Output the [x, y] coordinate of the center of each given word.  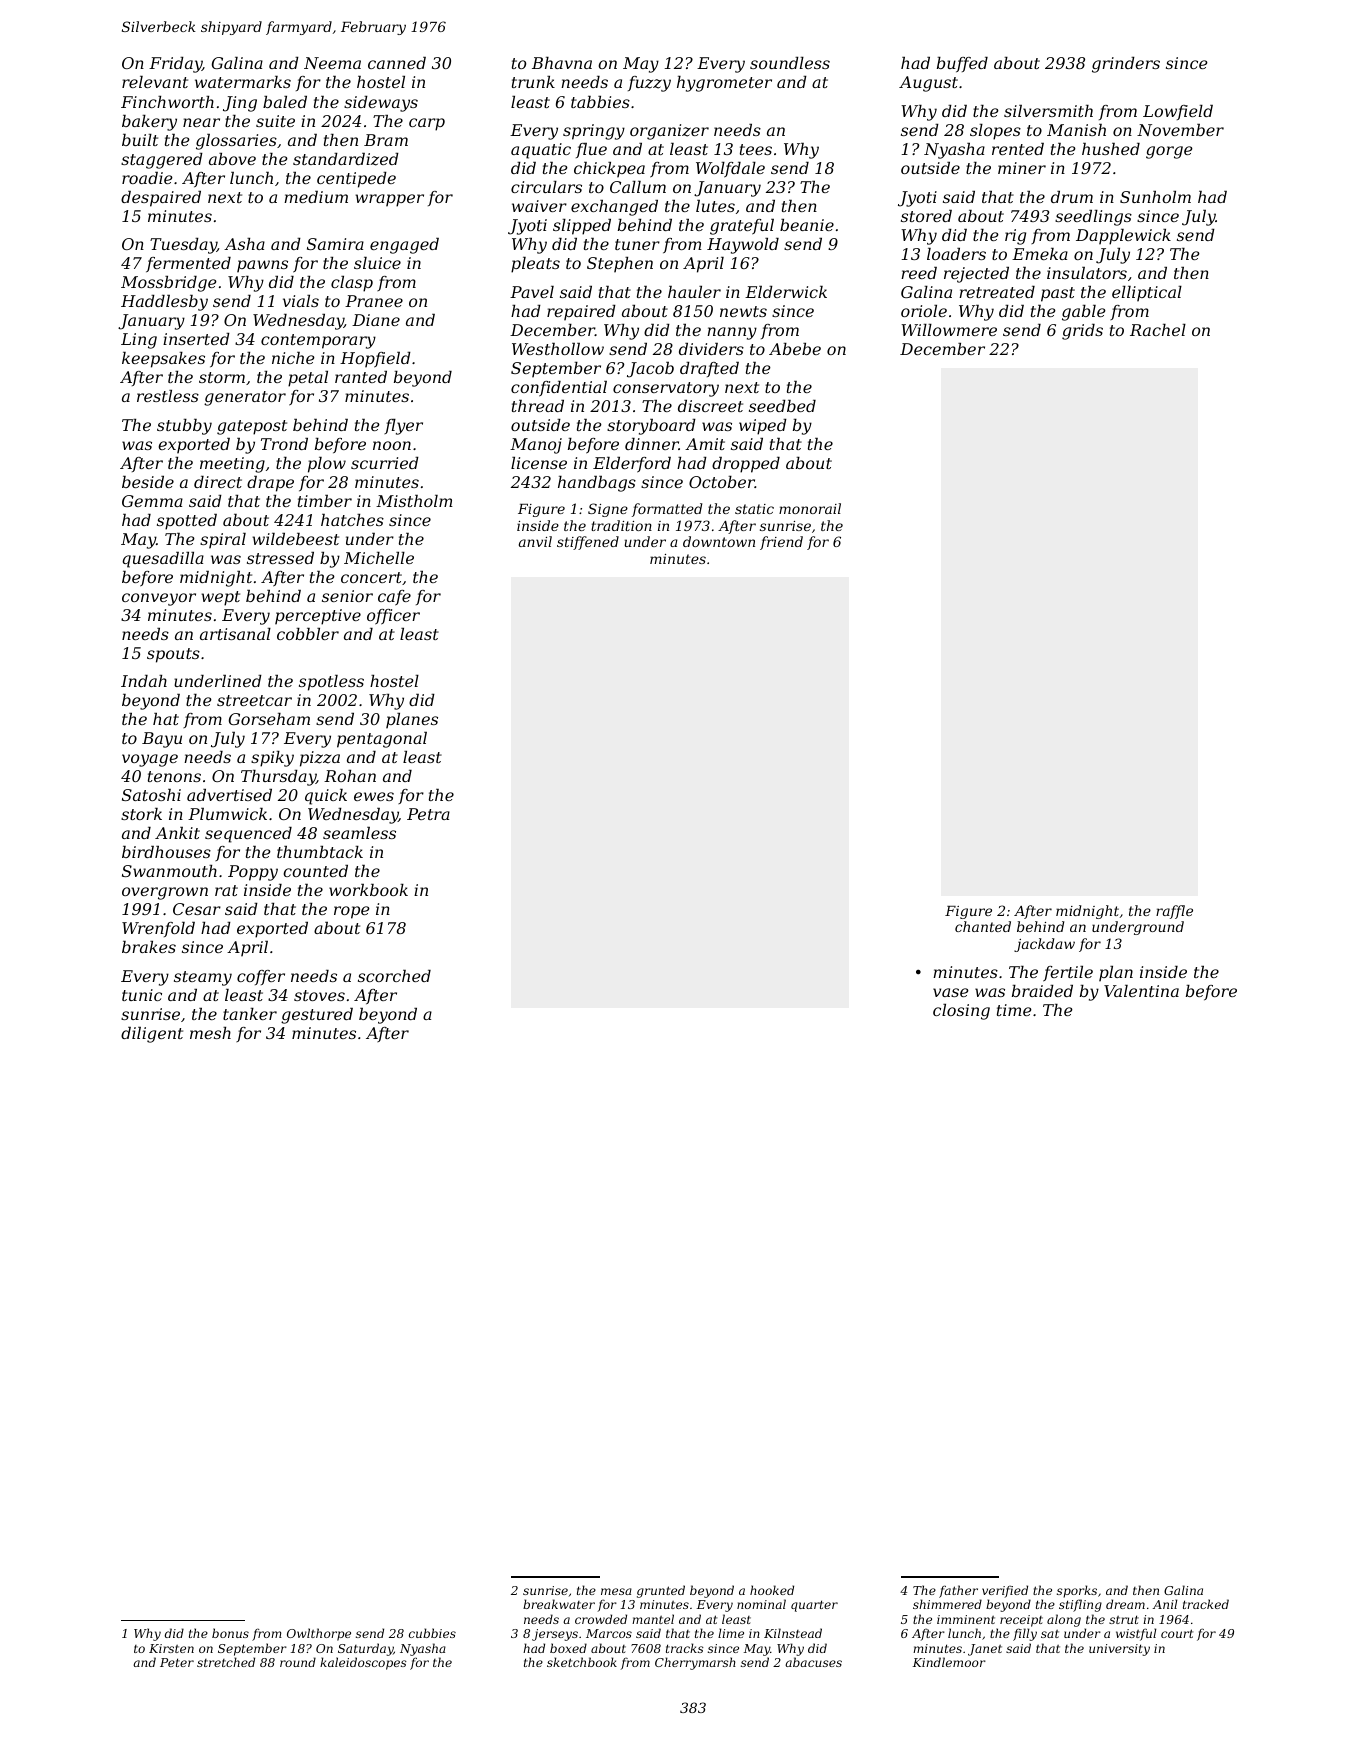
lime [731, 1633]
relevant [155, 82]
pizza [320, 759]
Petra [428, 814]
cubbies [432, 1633]
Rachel [1158, 330]
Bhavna [562, 63]
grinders [1126, 65]
